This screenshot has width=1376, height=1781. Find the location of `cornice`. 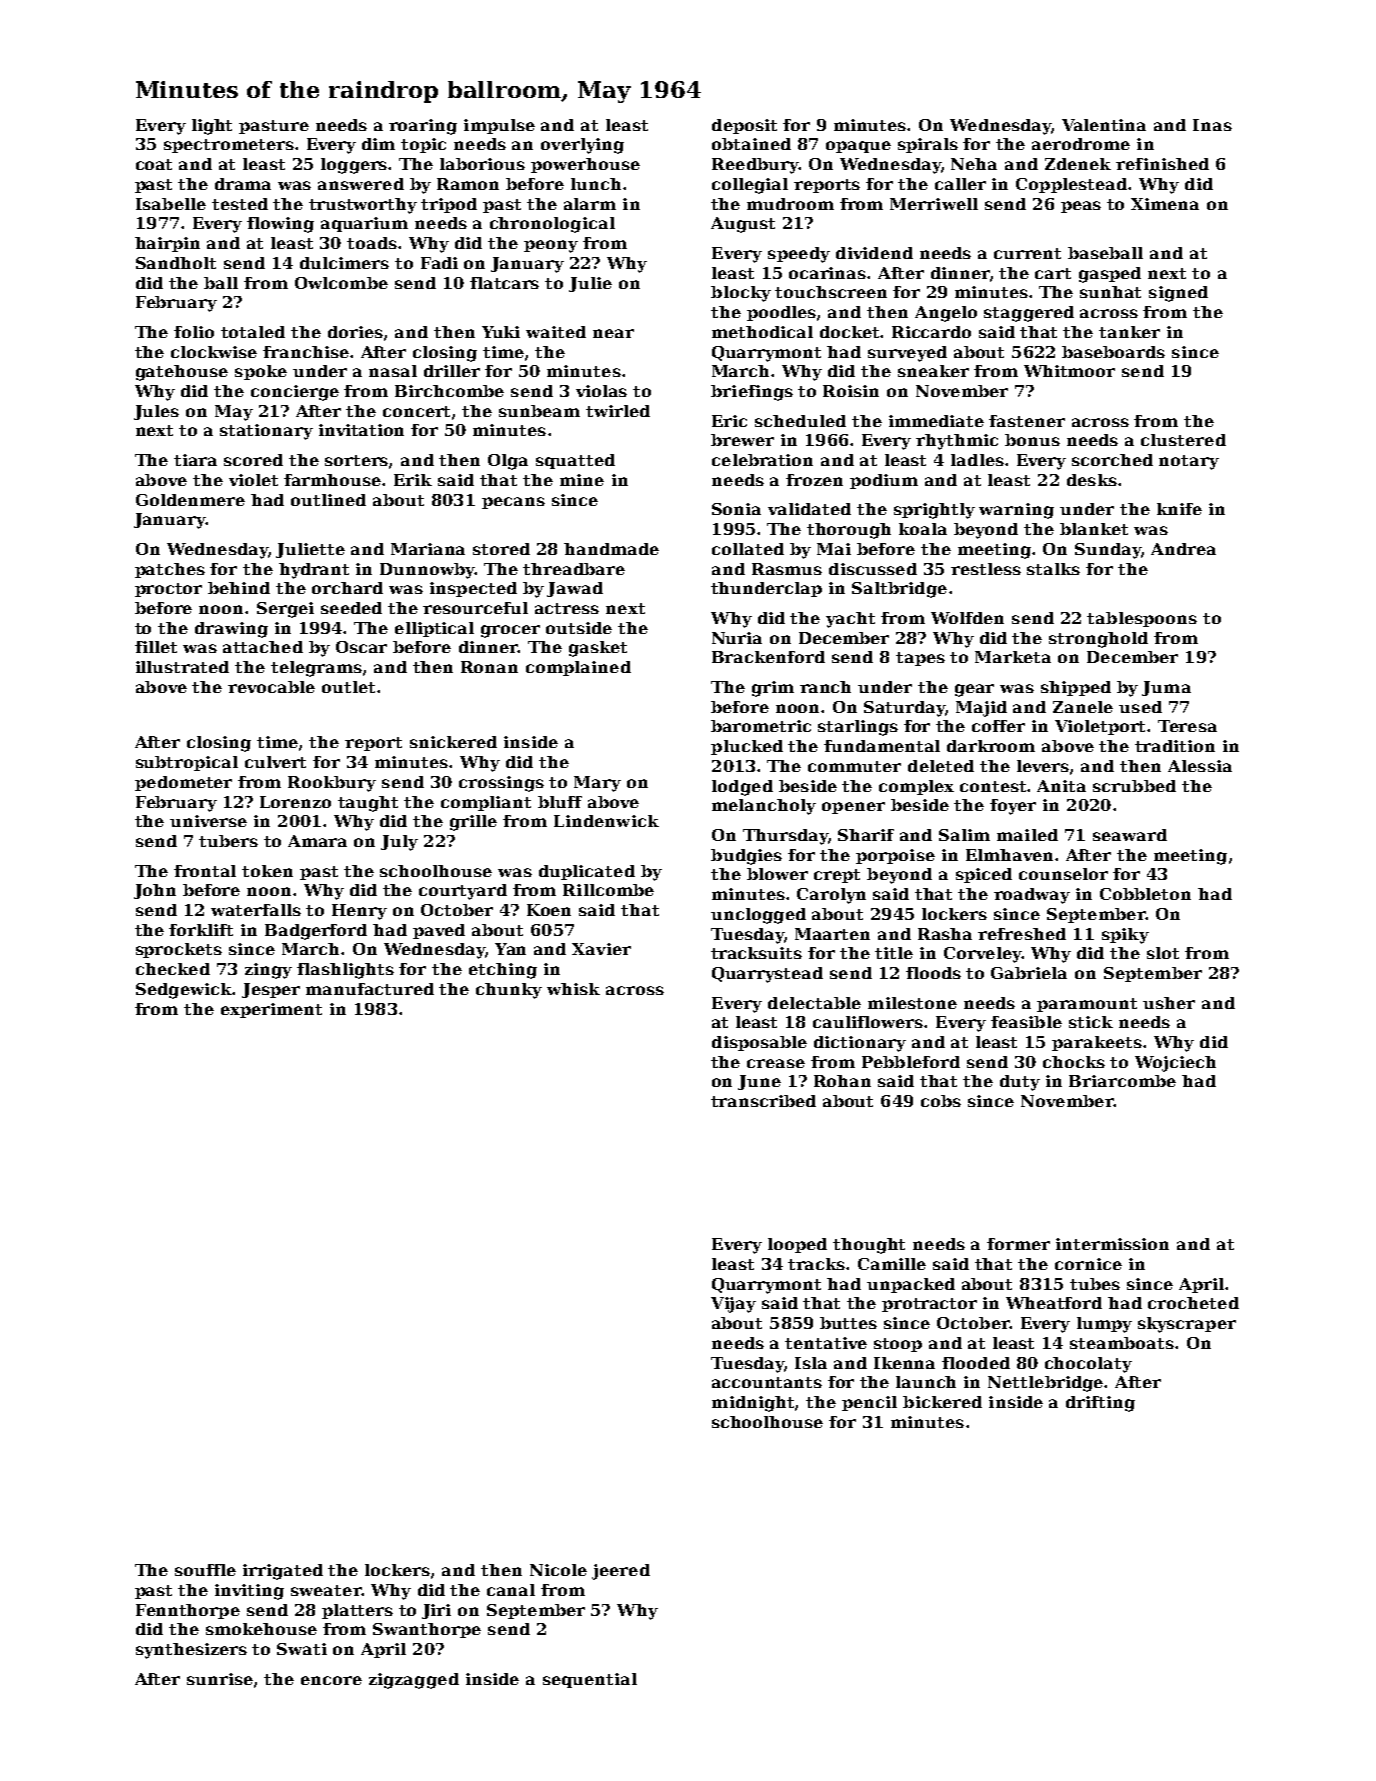

cornice is located at coordinates (1088, 1264).
